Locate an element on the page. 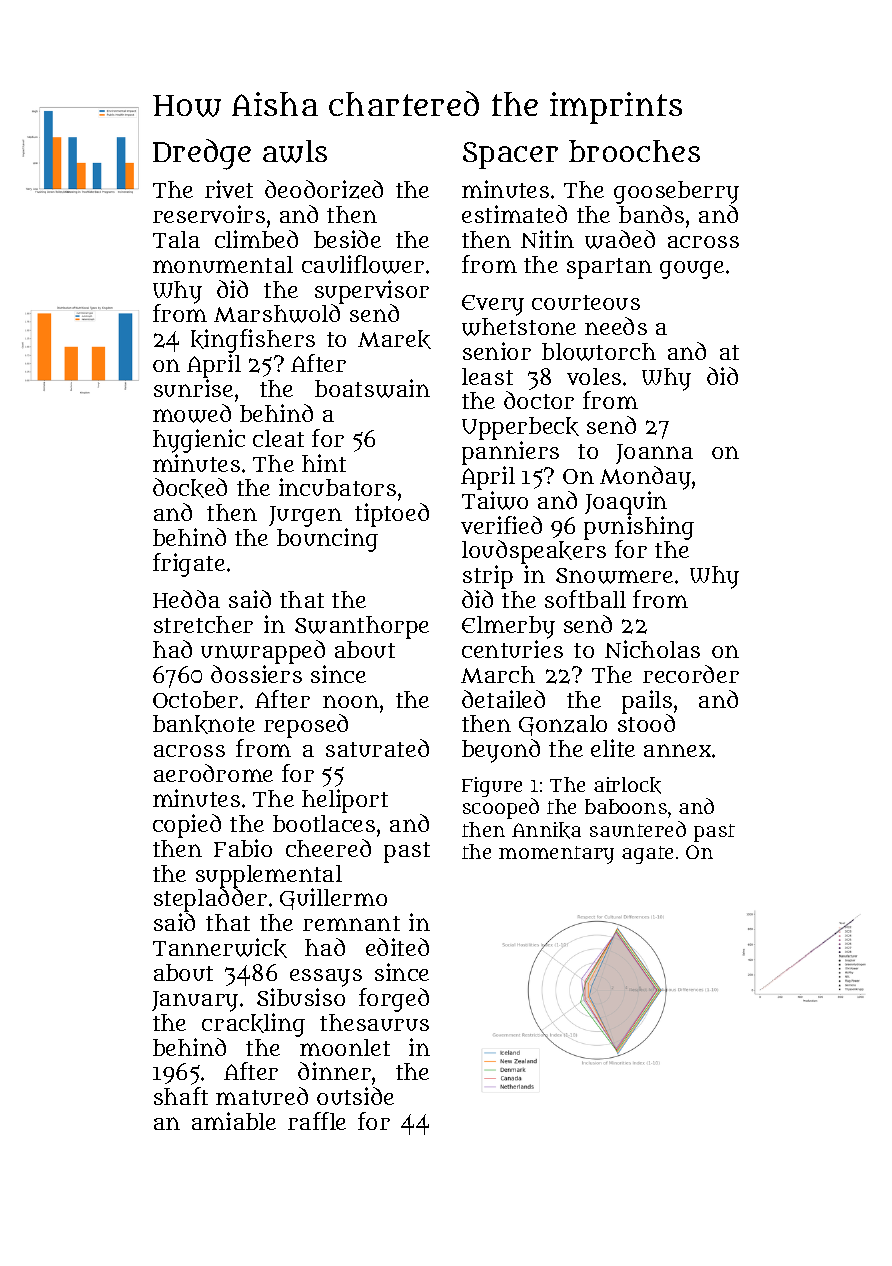 This page has width=892, height=1266. annex is located at coordinates (677, 750).
